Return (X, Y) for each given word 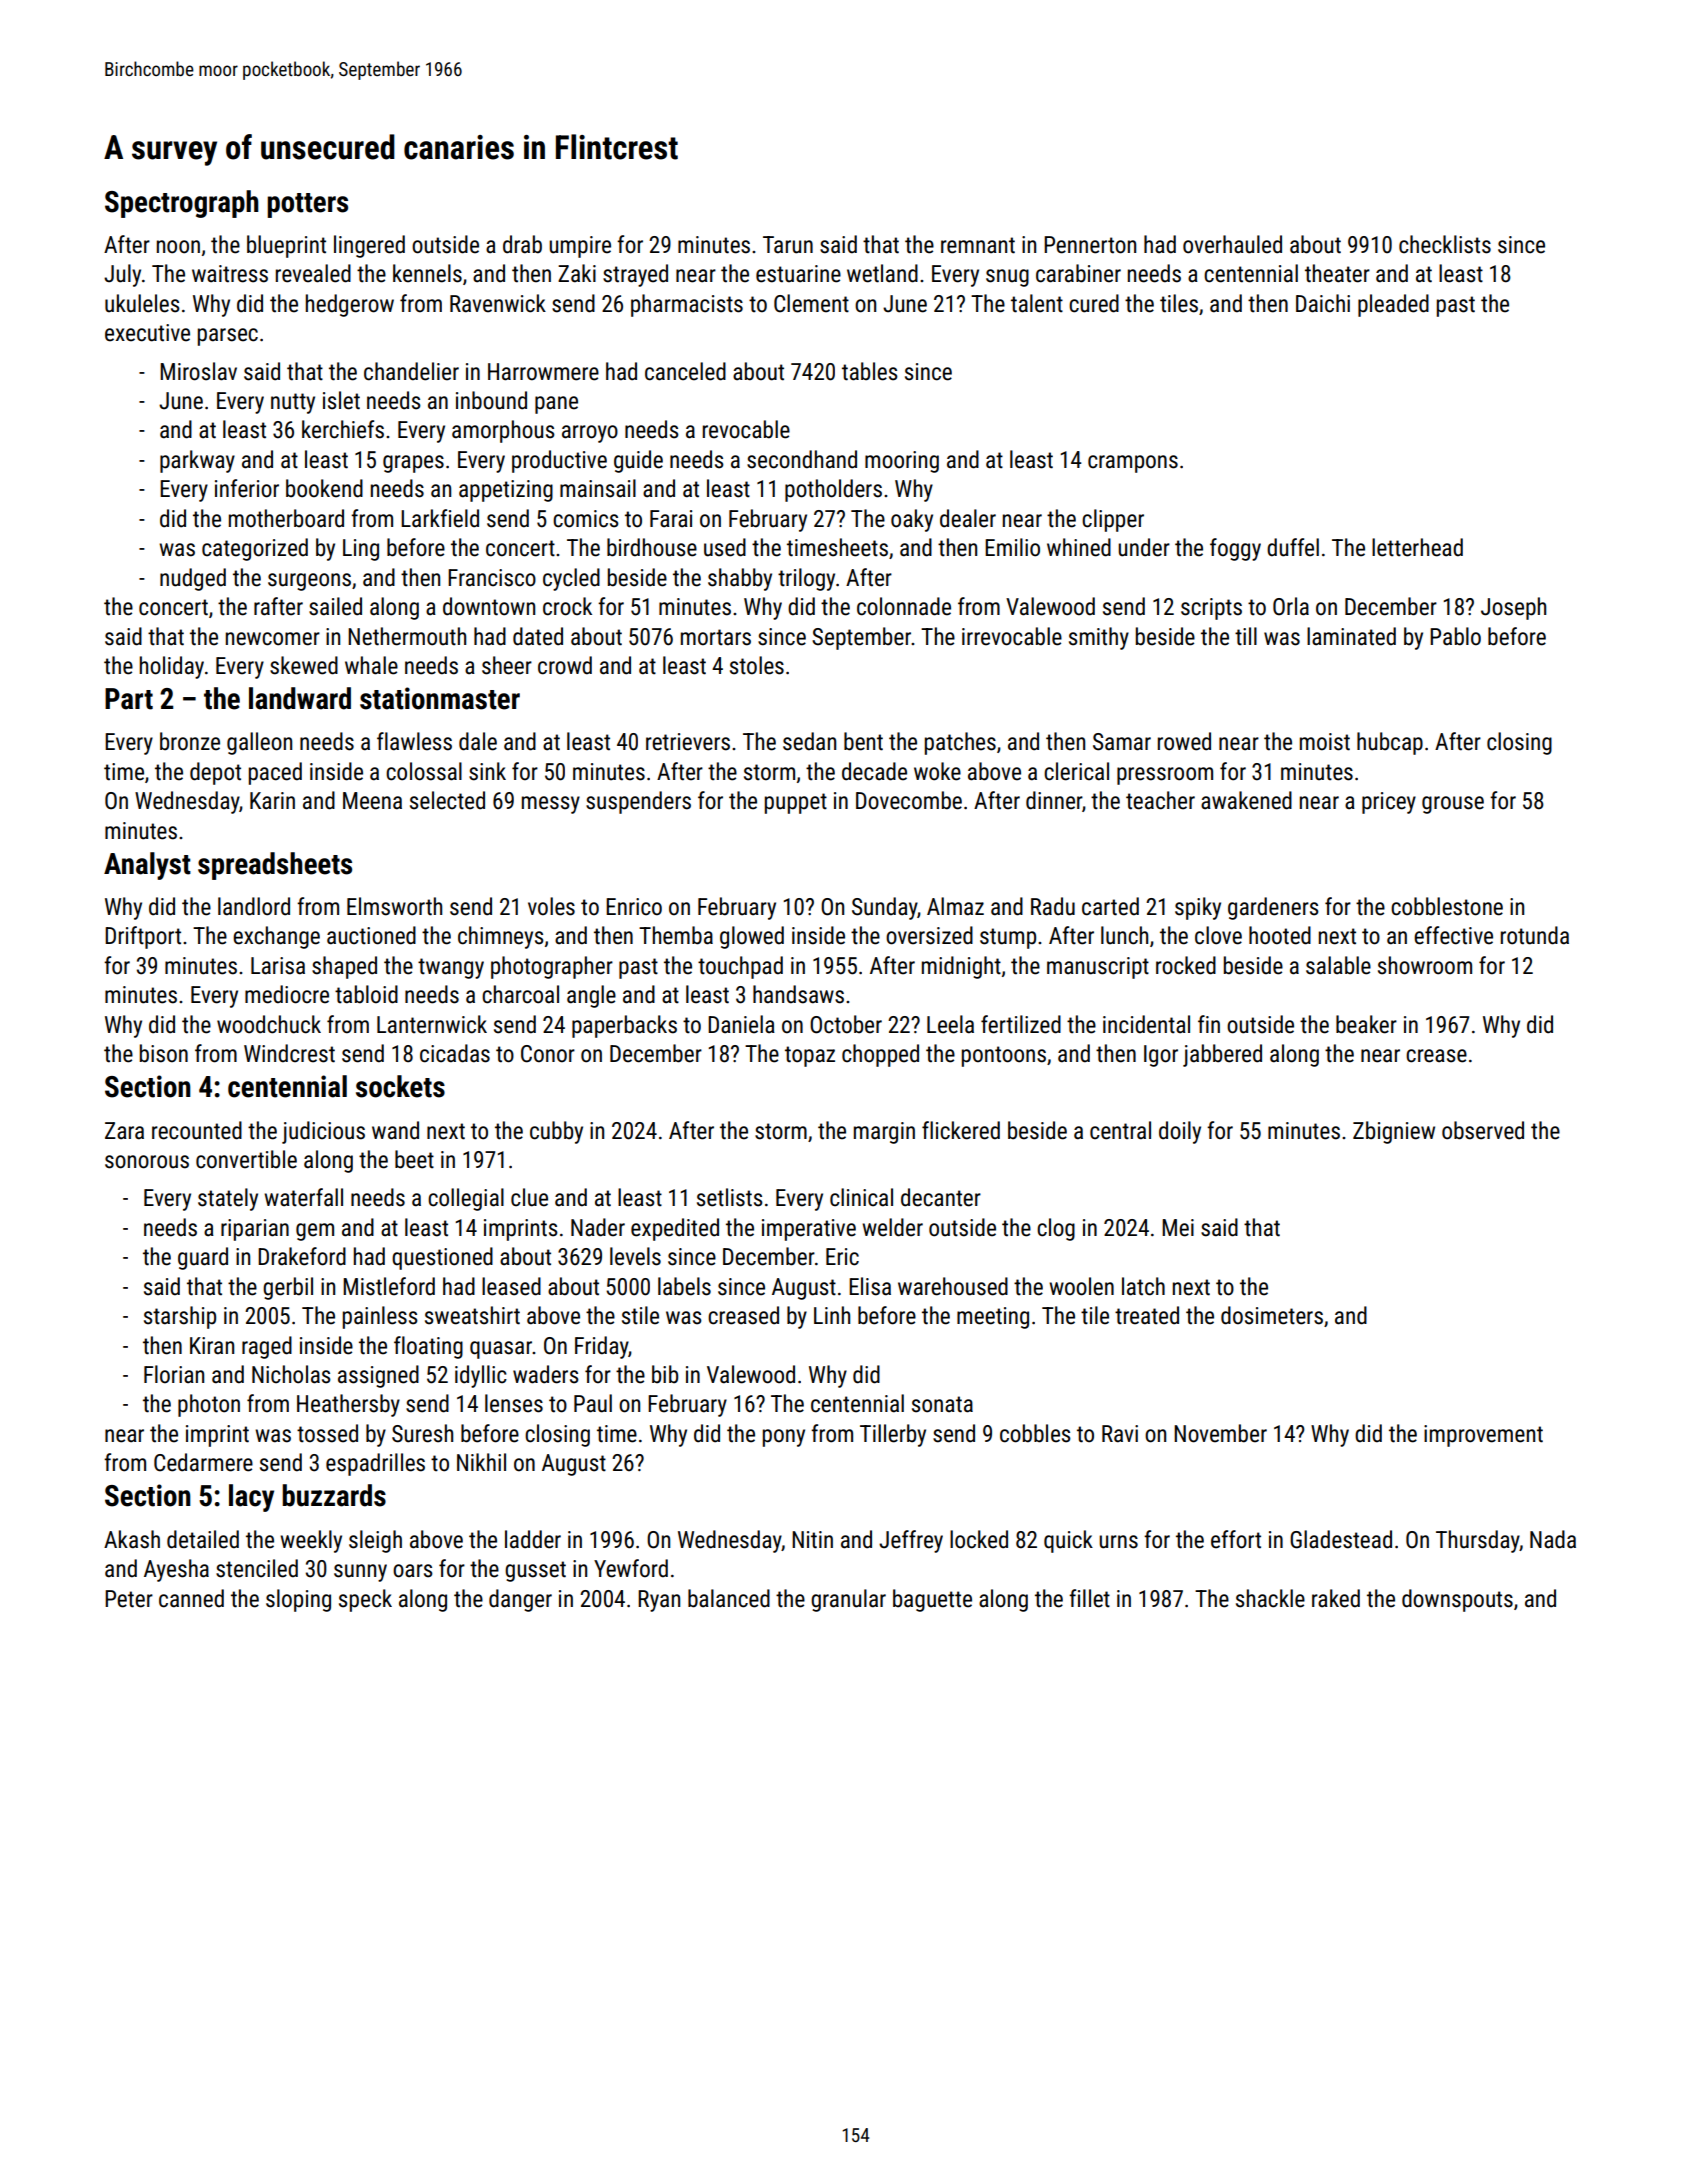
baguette (932, 1600)
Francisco (492, 578)
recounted (197, 1130)
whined (1079, 547)
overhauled (1232, 244)
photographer (552, 967)
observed (1483, 1130)
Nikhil (481, 1462)
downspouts (1457, 1600)
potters (307, 205)
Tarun (788, 245)
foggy (1235, 549)
